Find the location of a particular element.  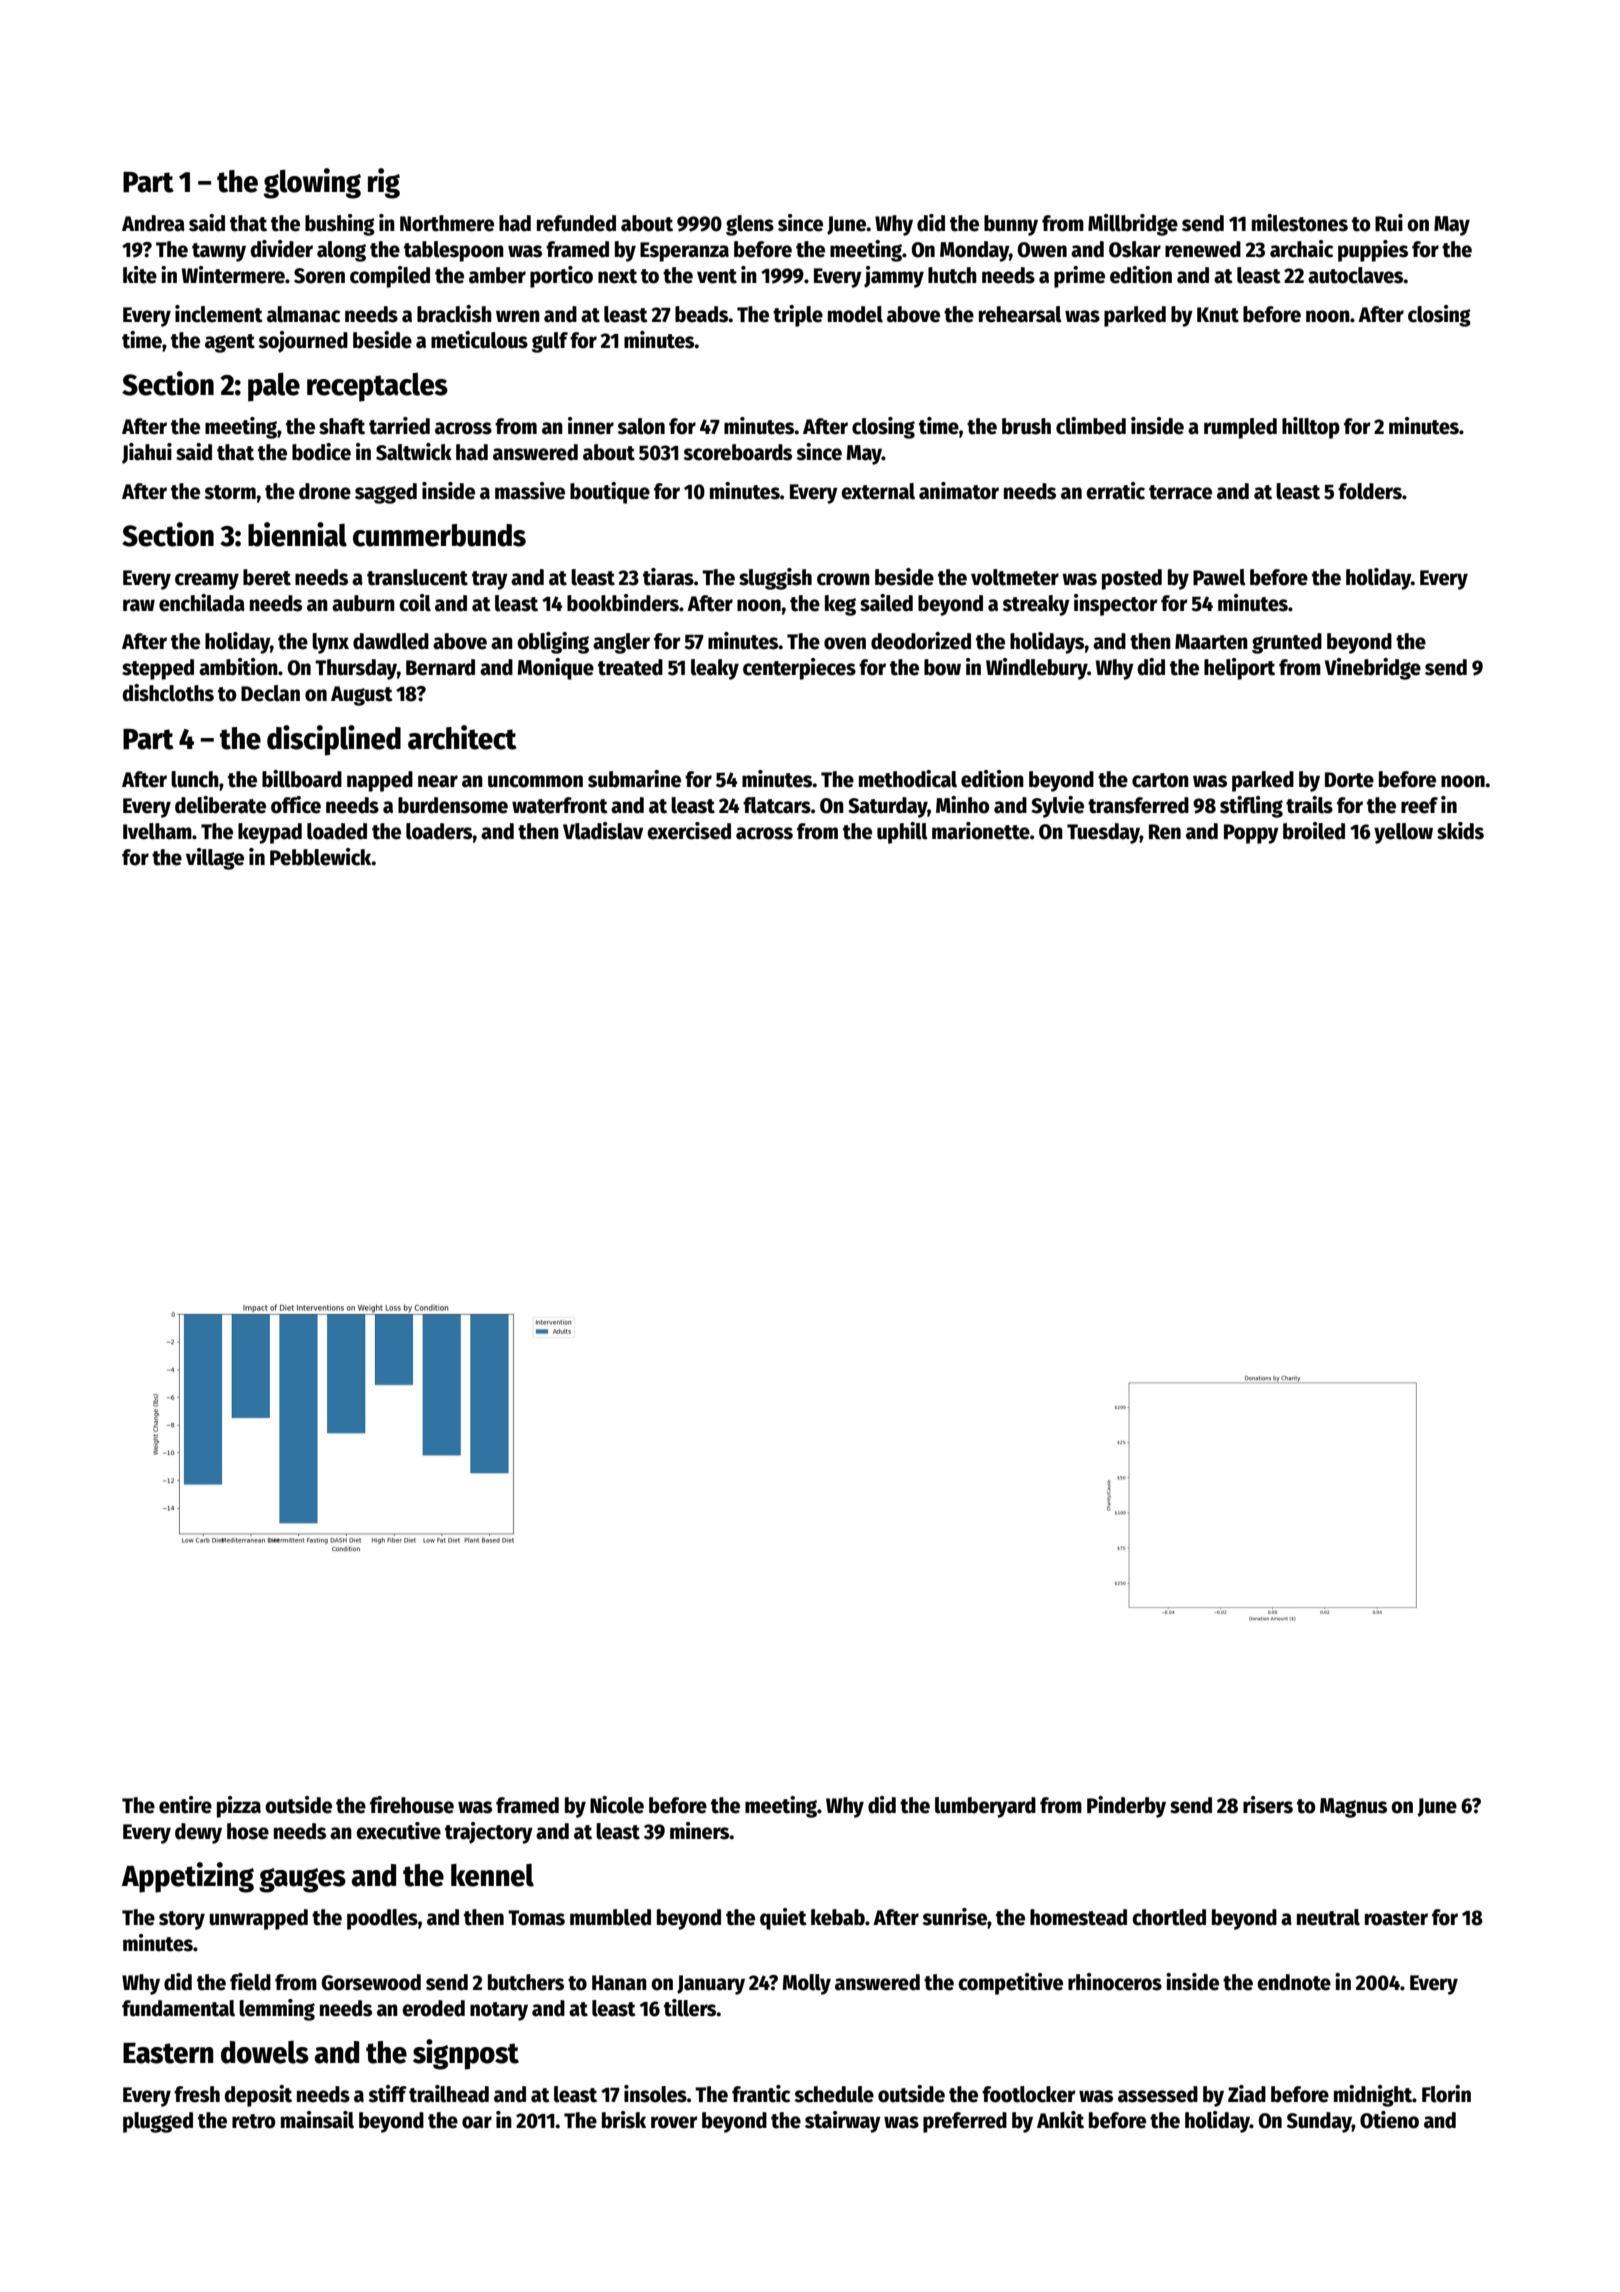

Nicole is located at coordinates (617, 1805).
